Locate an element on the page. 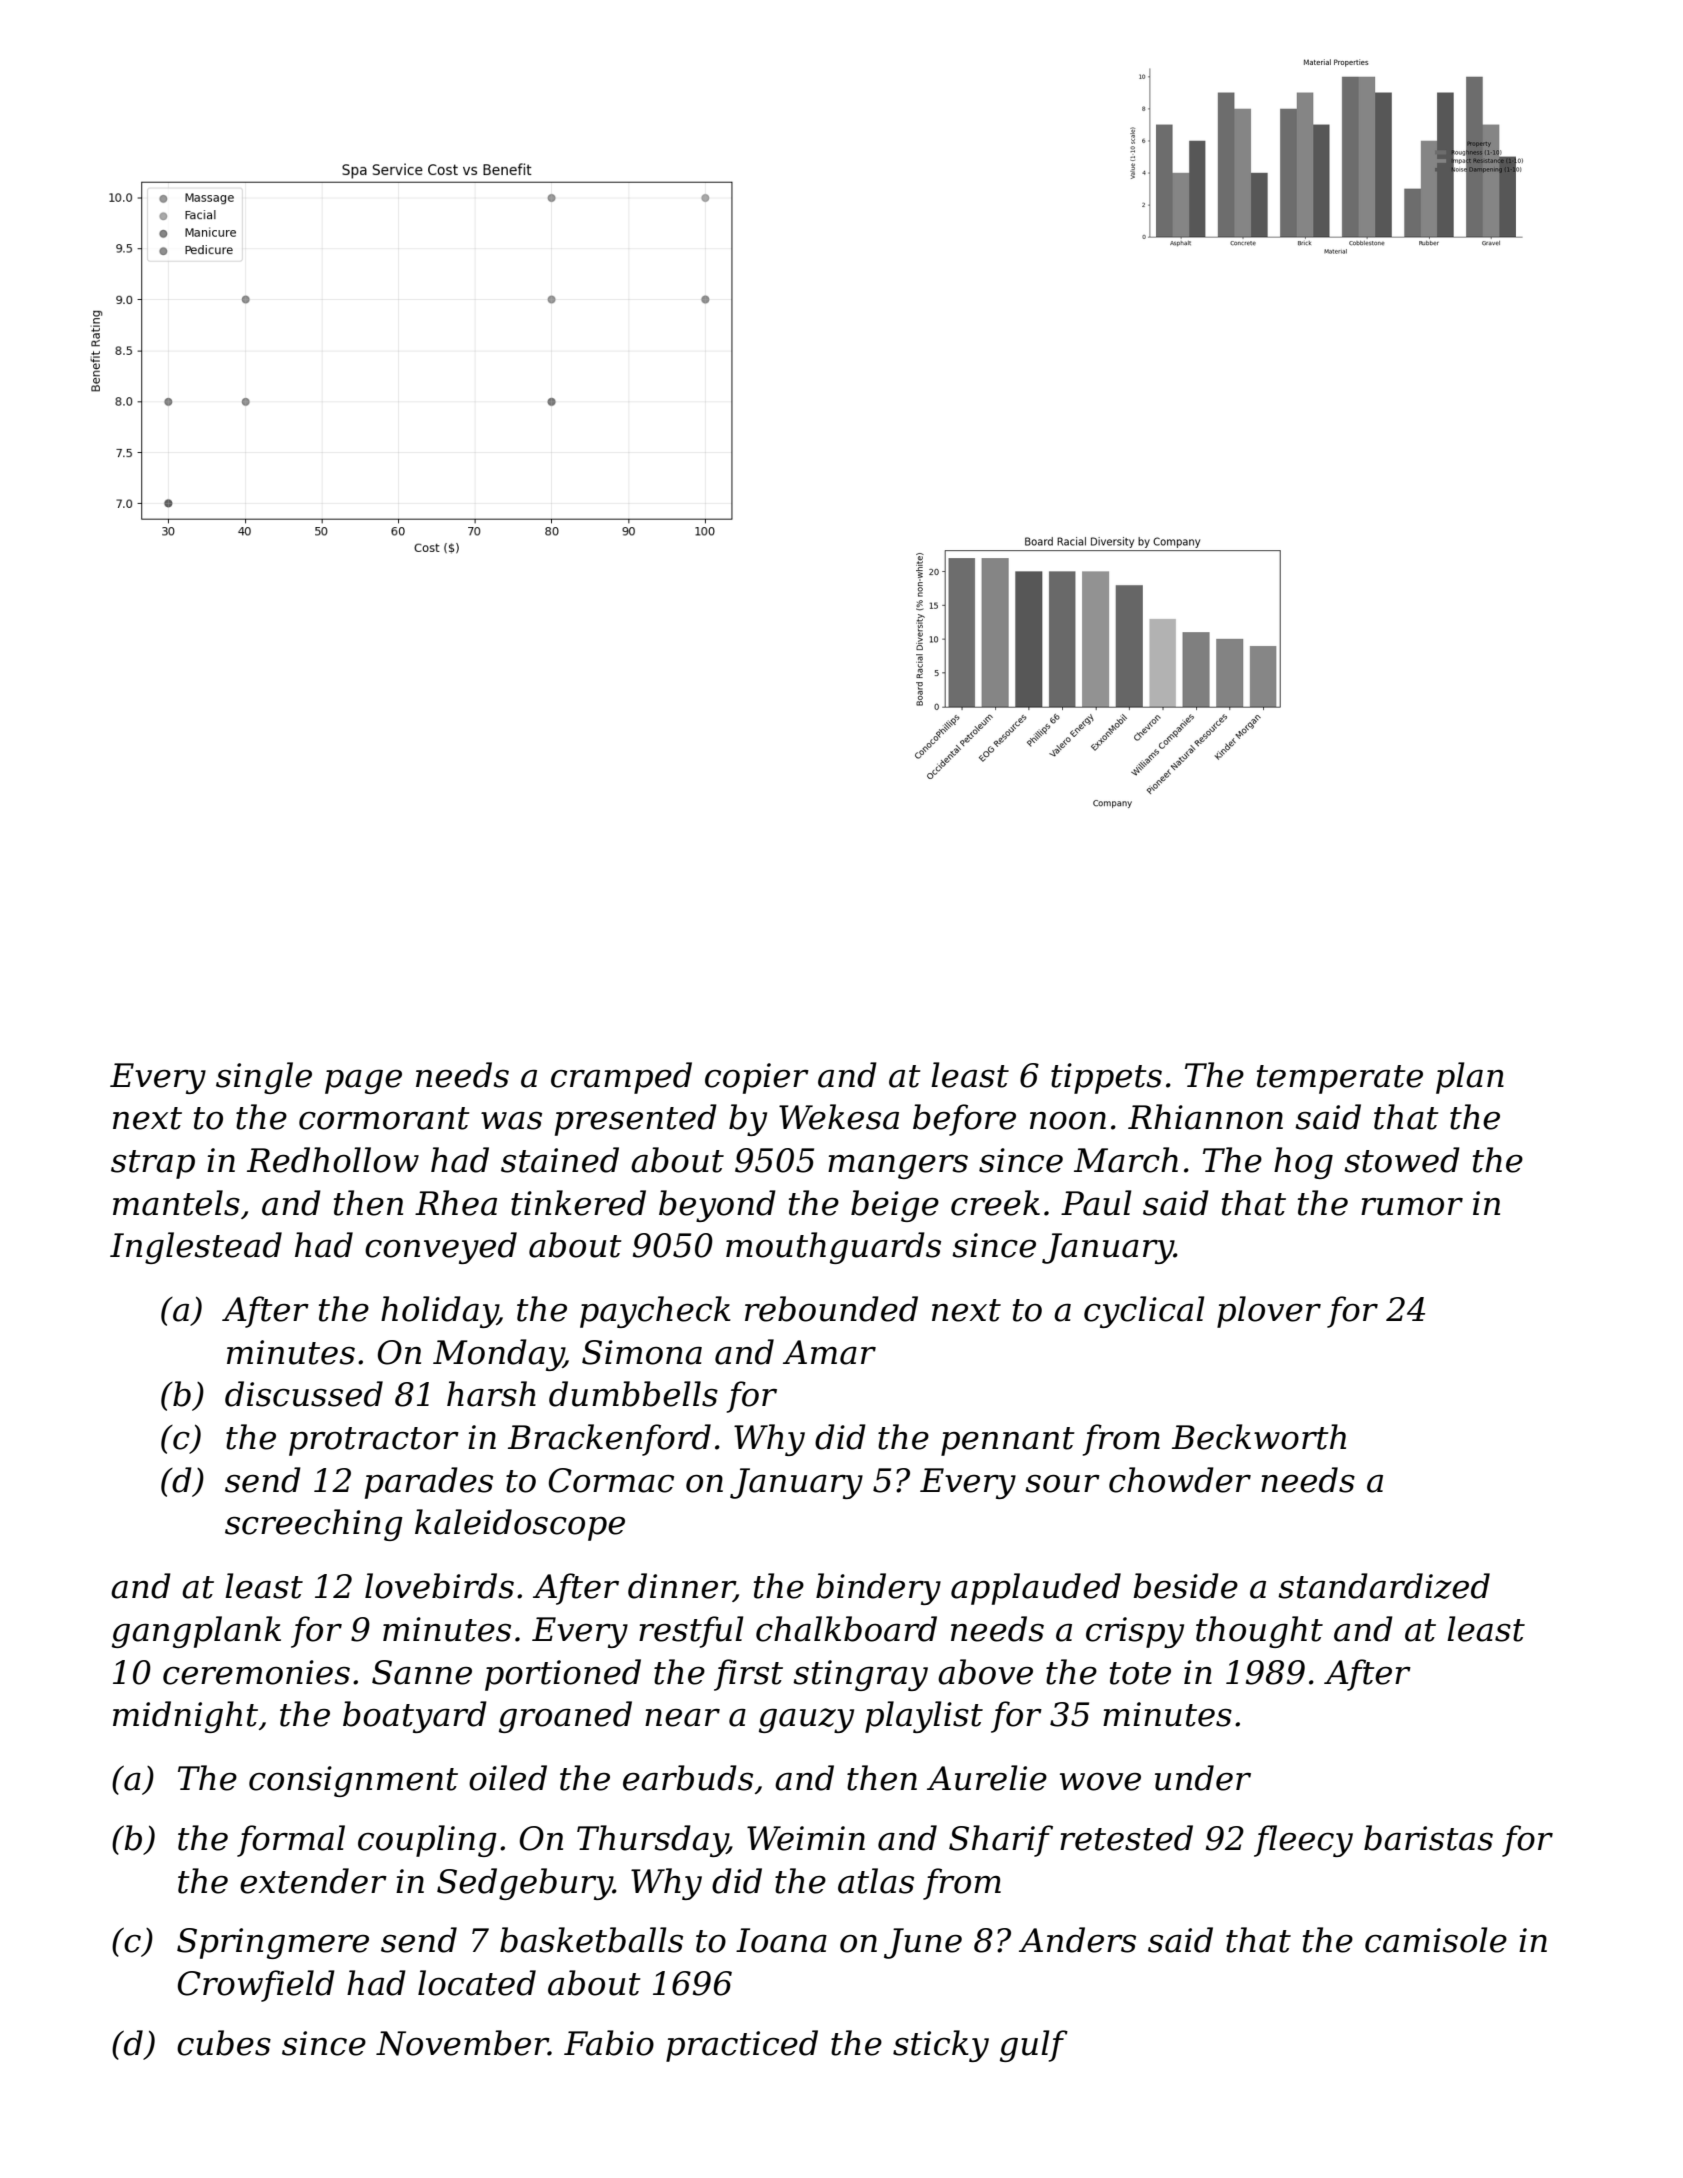 Image resolution: width=1683 pixels, height=2178 pixels. dumbbells is located at coordinates (633, 1394).
